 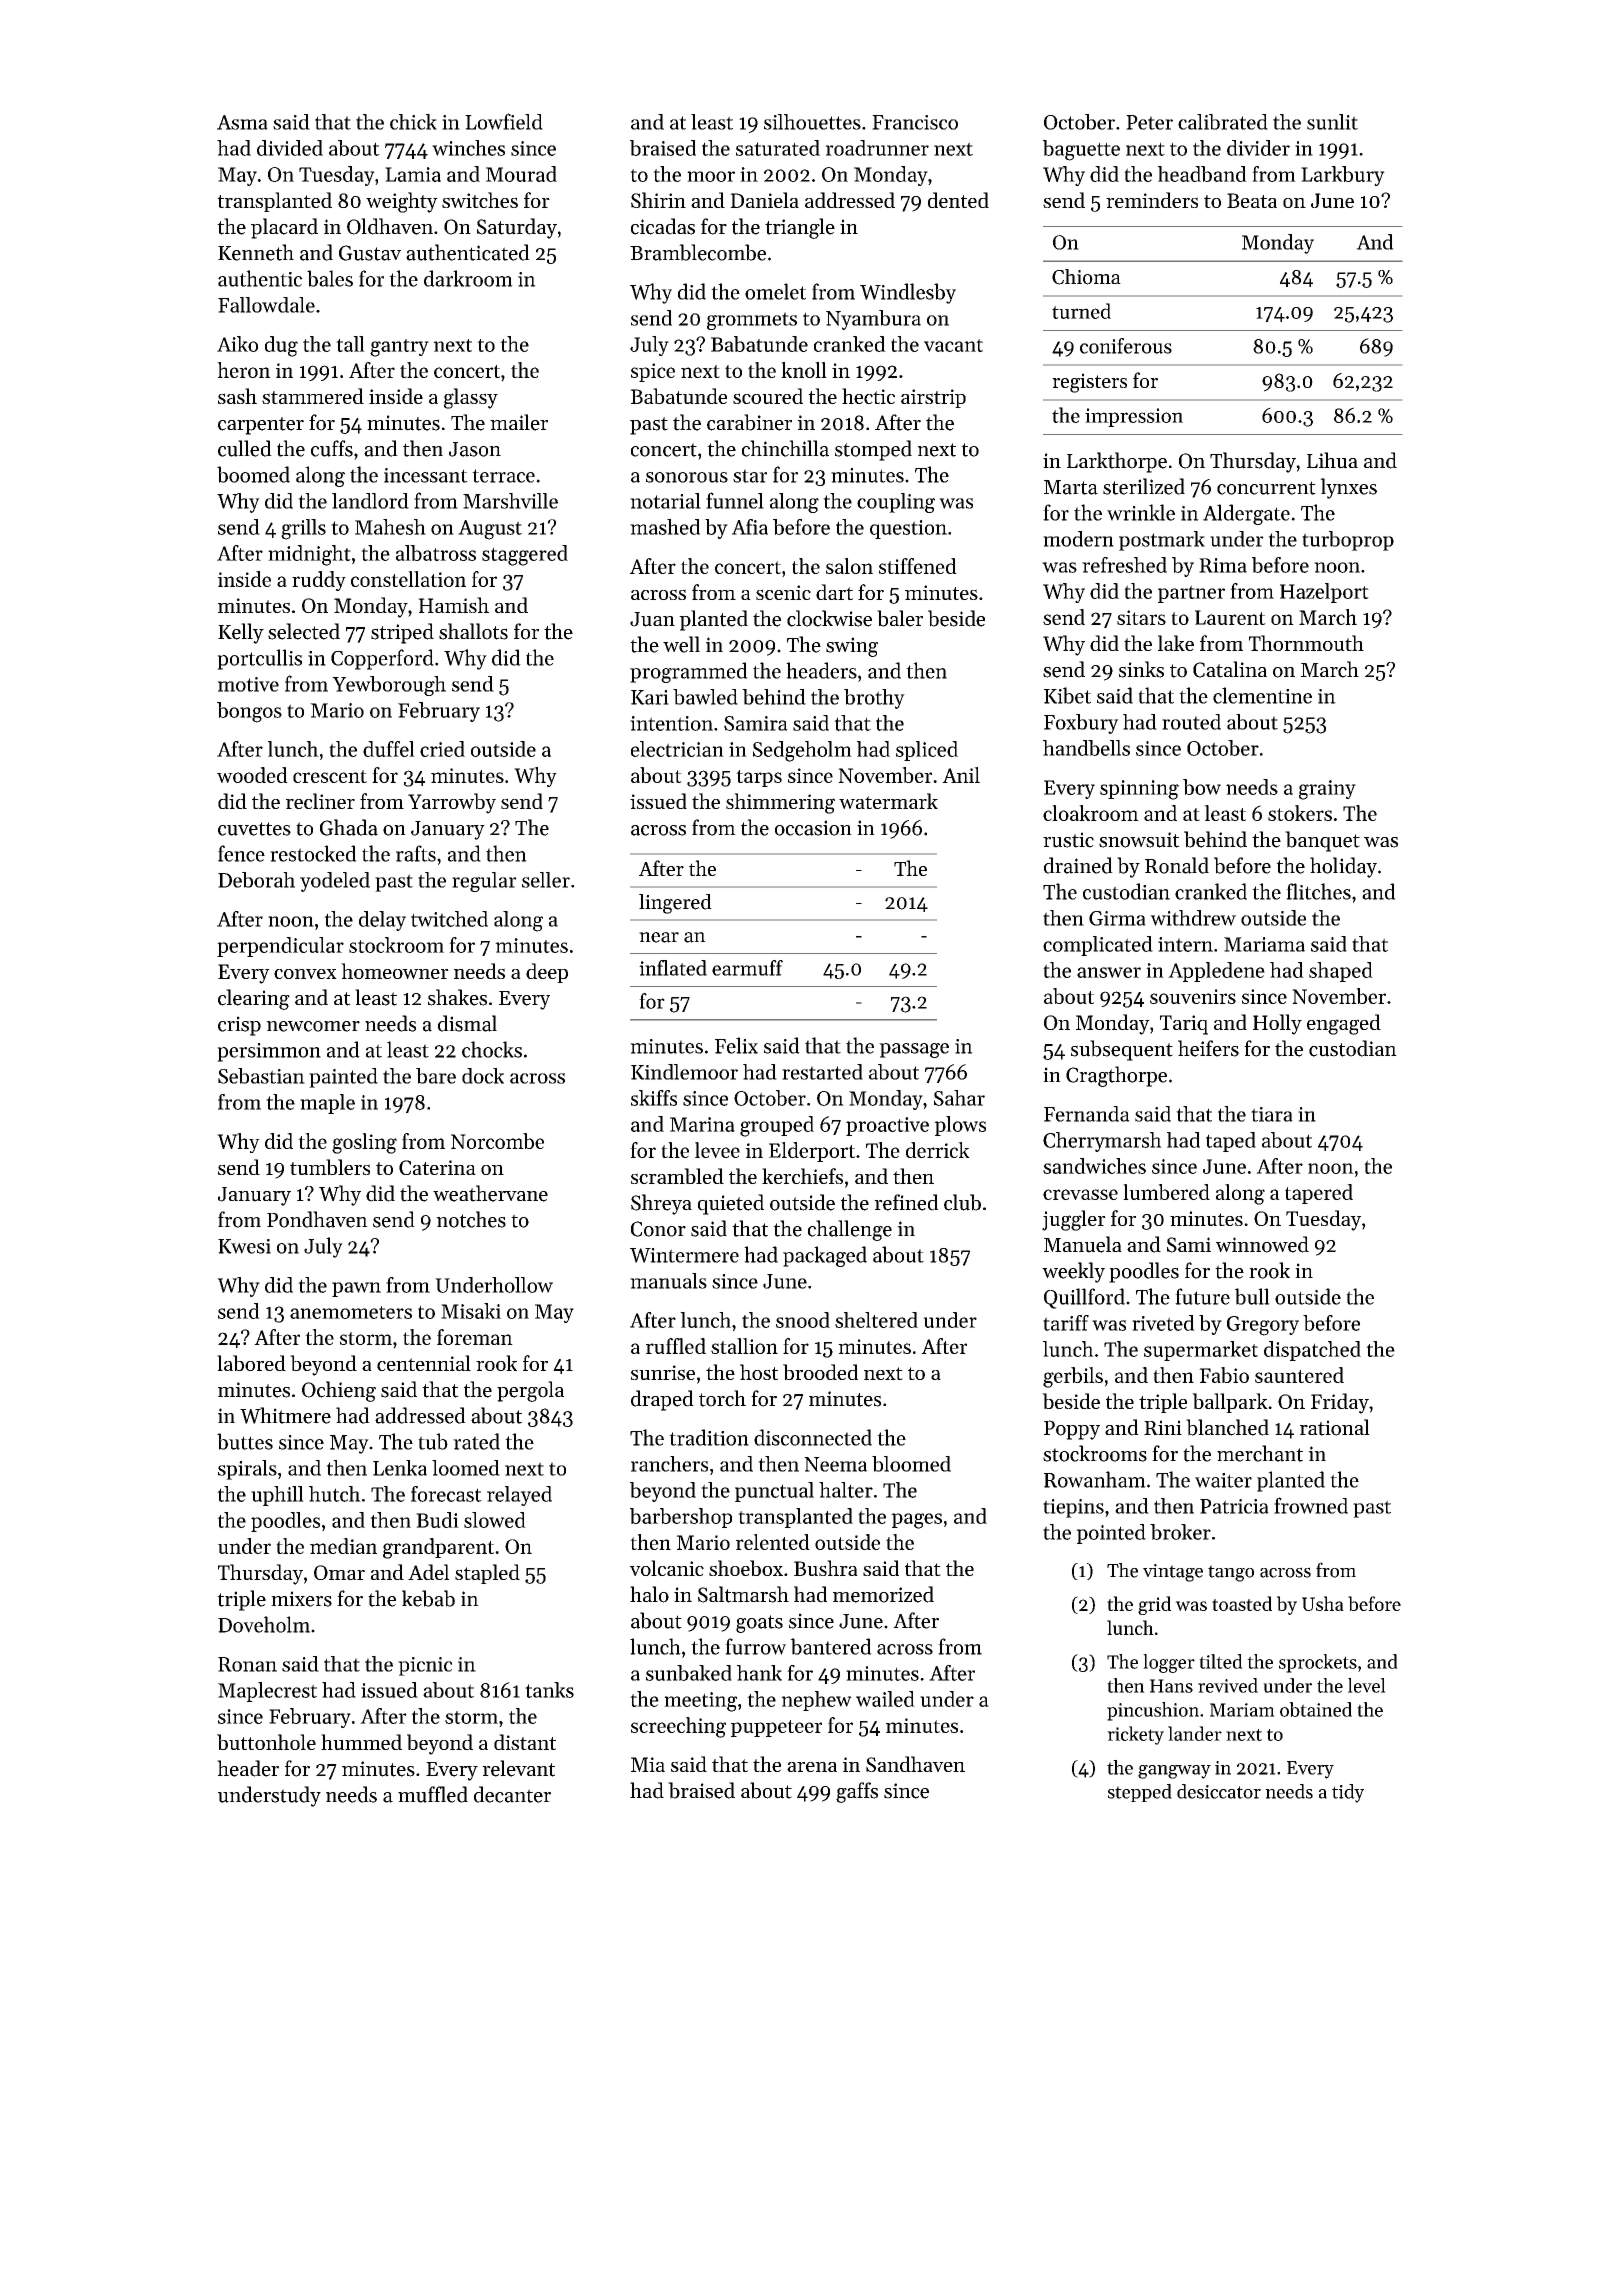 I want to click on sitars, so click(x=1141, y=617).
